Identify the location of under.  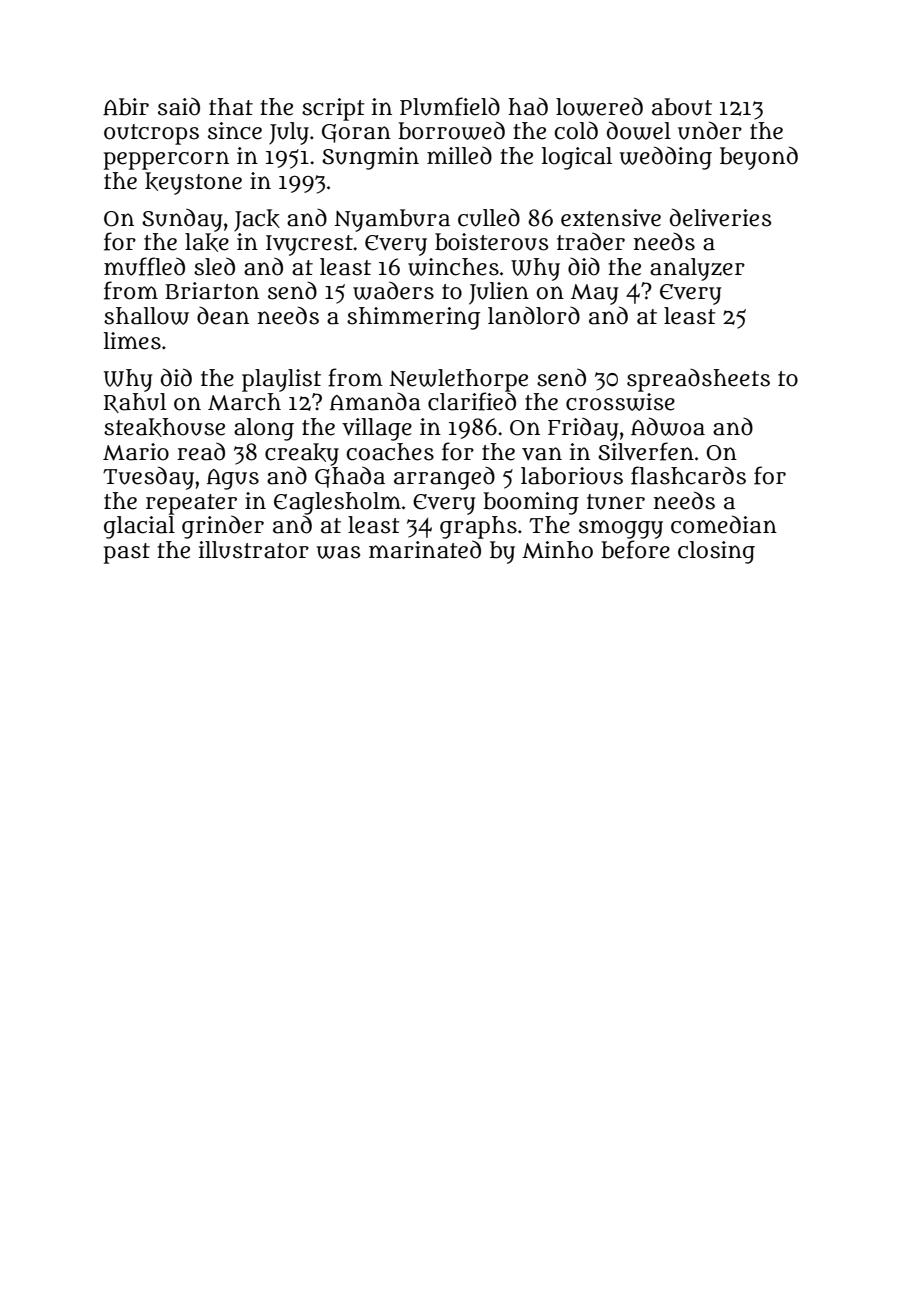
(710, 130).
